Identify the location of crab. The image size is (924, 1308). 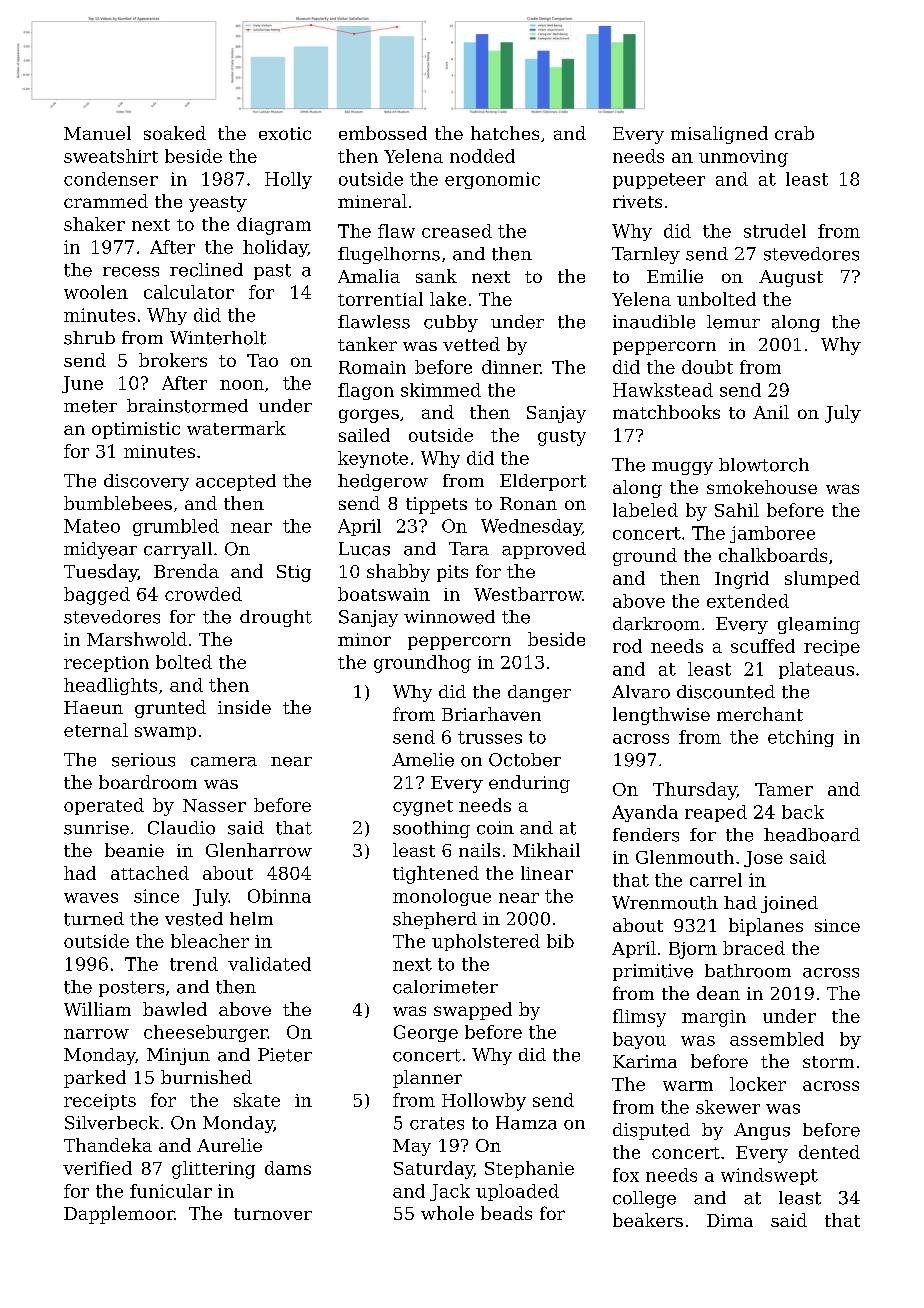
(794, 133).
